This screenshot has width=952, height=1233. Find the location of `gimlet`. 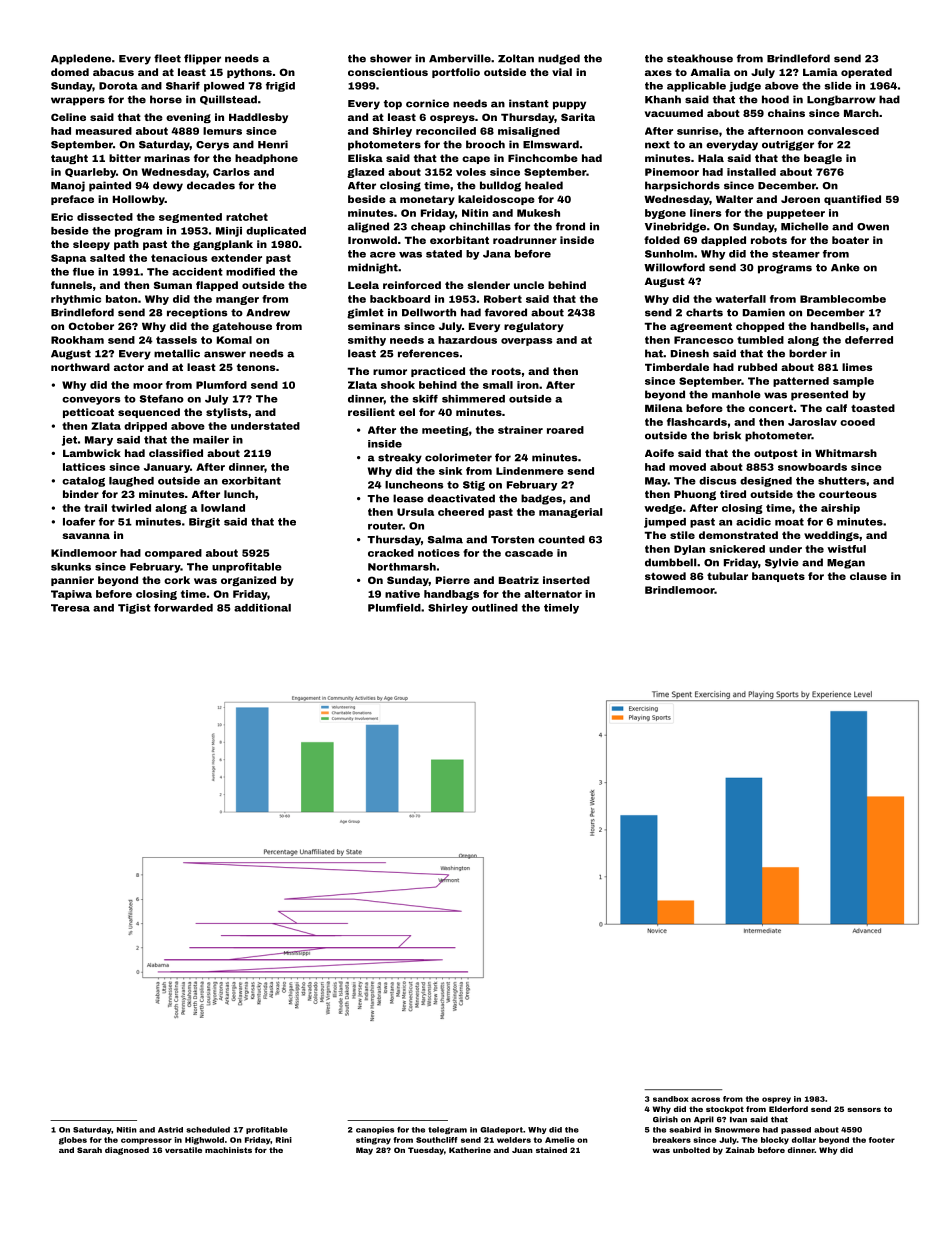

gimlet is located at coordinates (365, 313).
